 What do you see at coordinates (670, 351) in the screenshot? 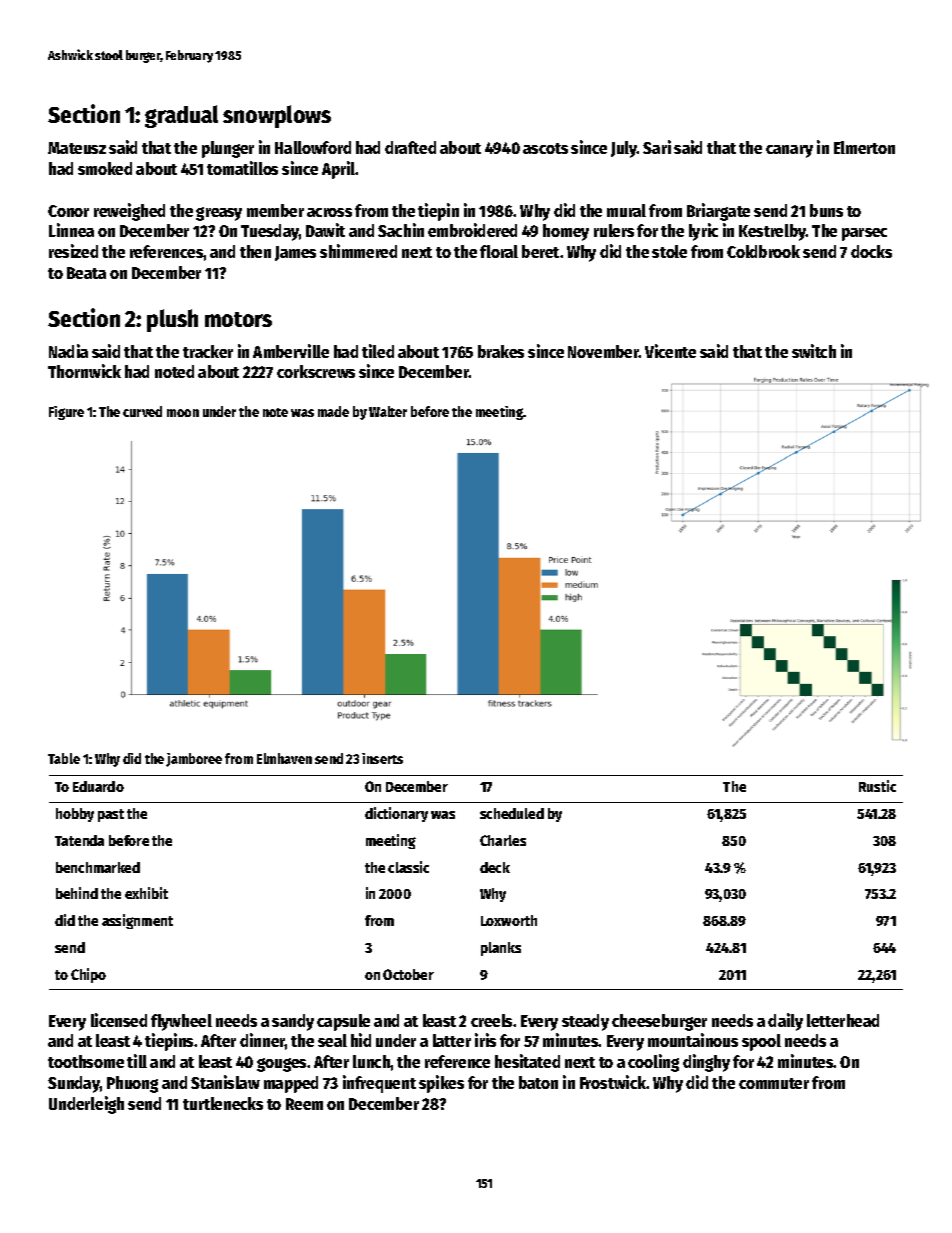
I see `Vicente` at bounding box center [670, 351].
